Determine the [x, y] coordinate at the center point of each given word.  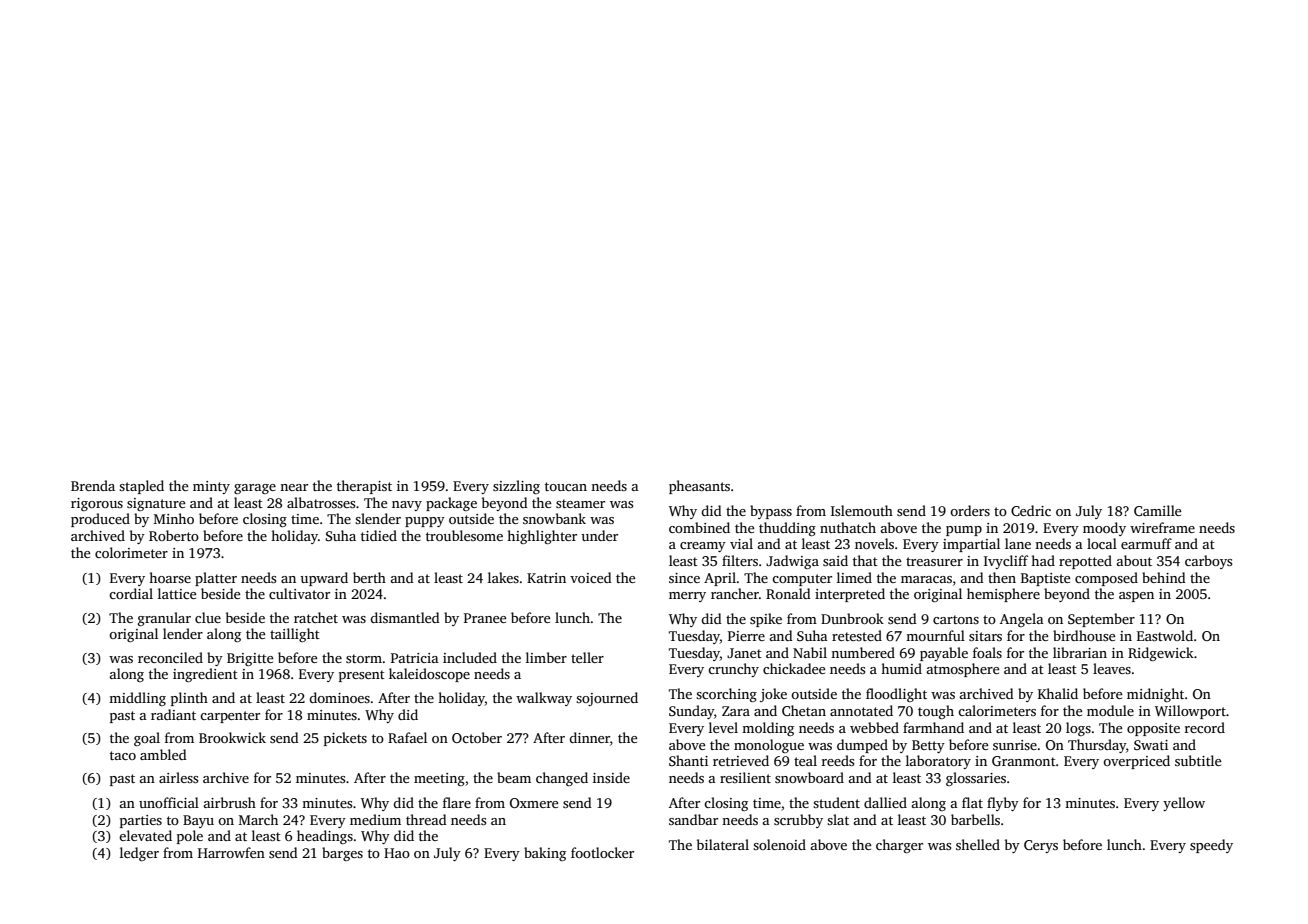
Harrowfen [231, 852]
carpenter [230, 717]
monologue [769, 746]
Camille [1157, 510]
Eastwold [1165, 635]
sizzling [516, 487]
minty [211, 487]
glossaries [976, 779]
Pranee [485, 618]
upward [324, 579]
